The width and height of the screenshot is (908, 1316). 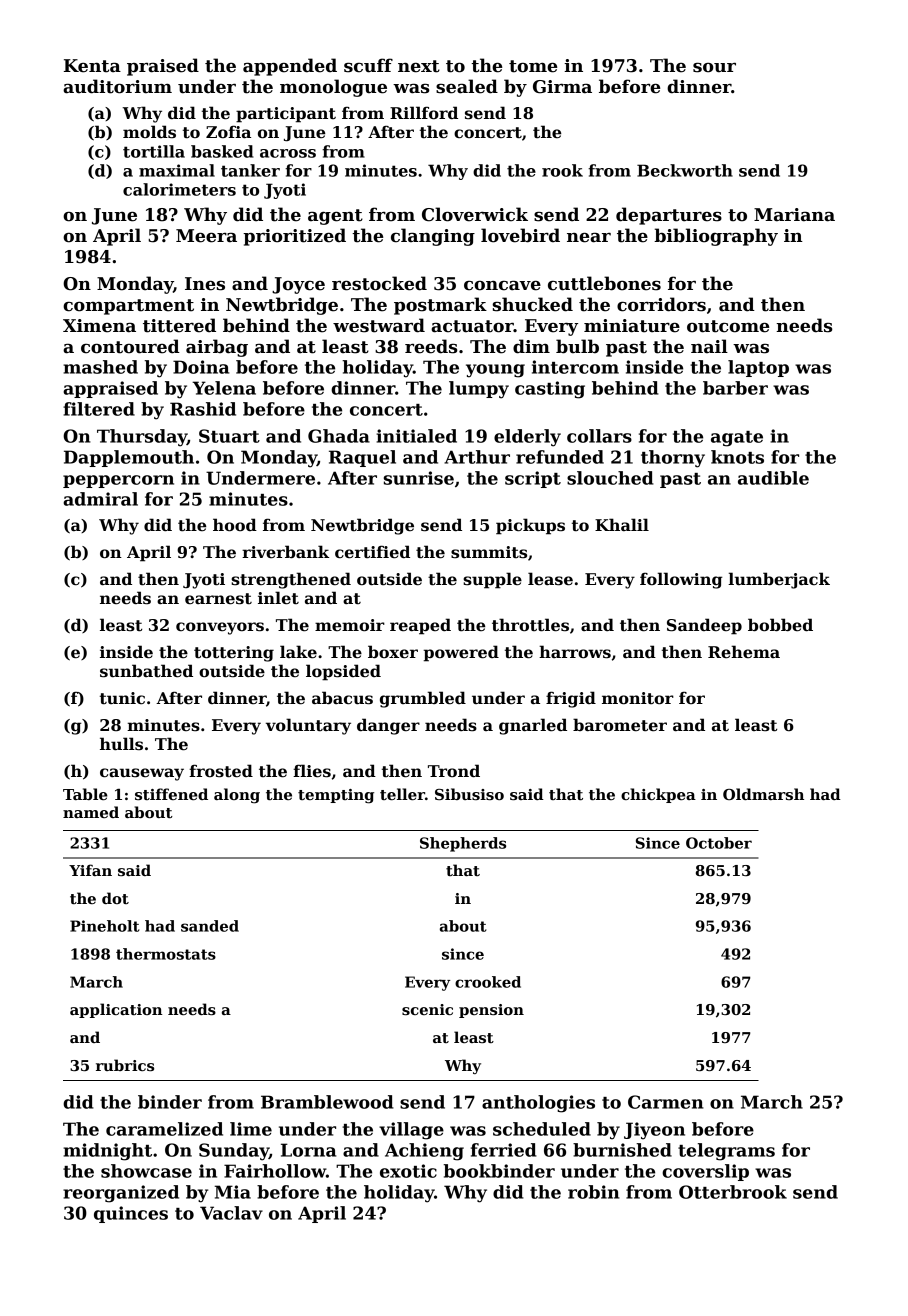 I want to click on scuff, so click(x=368, y=65).
